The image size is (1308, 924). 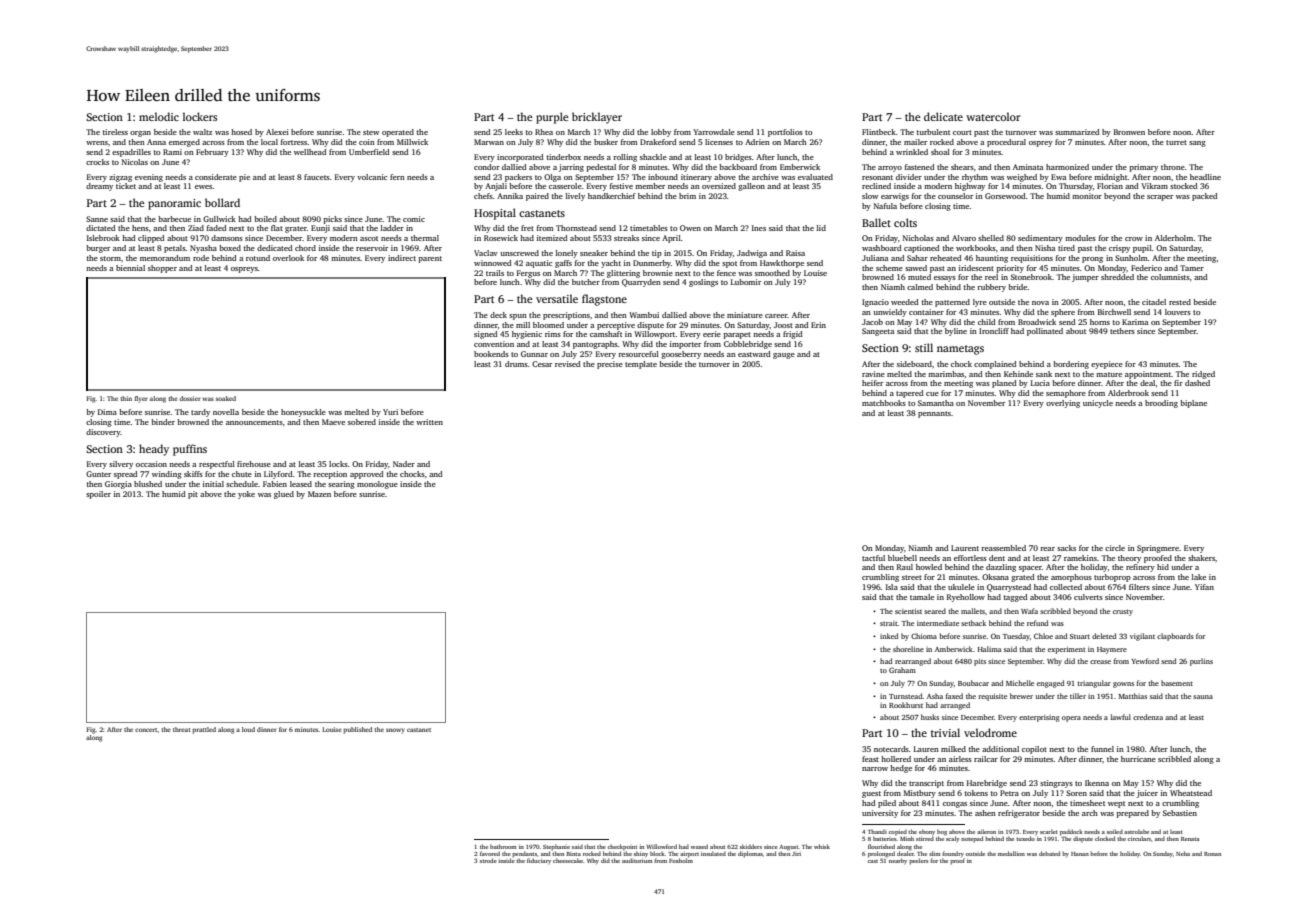 What do you see at coordinates (681, 860) in the document?
I see `Foxholm` at bounding box center [681, 860].
